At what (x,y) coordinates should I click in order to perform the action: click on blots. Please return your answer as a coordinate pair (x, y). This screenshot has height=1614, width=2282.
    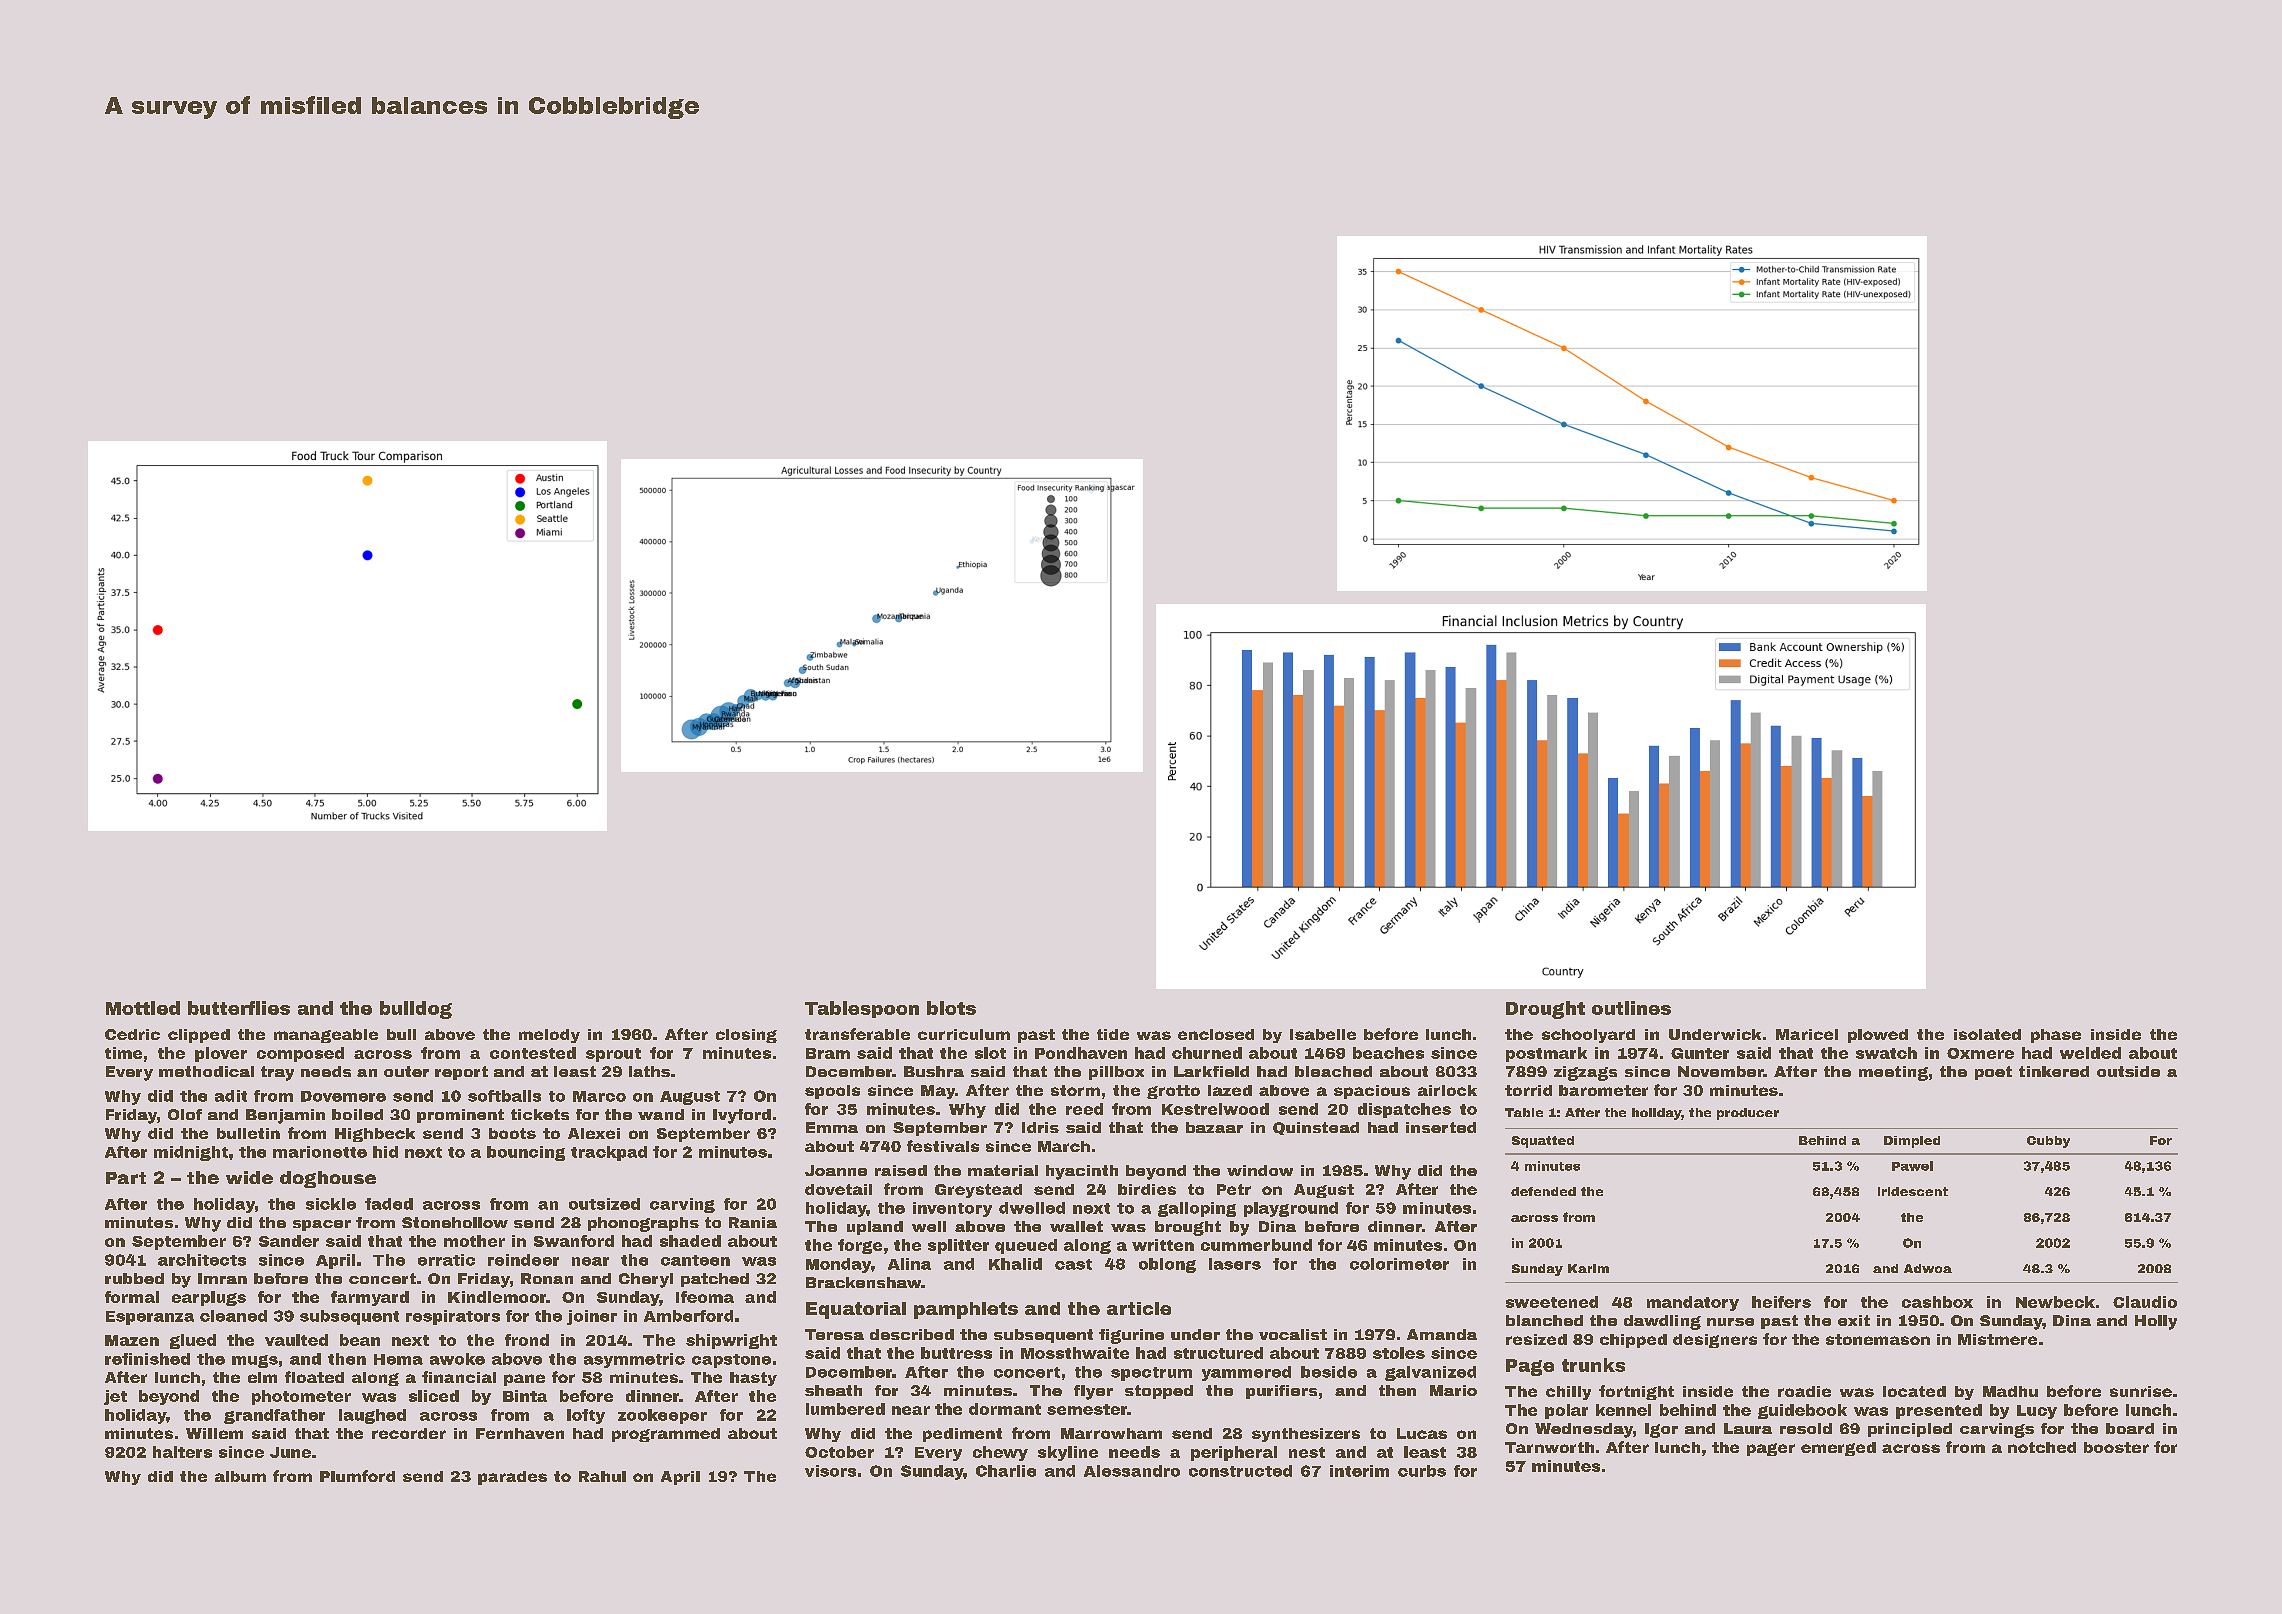
    Looking at the image, I should click on (951, 1008).
